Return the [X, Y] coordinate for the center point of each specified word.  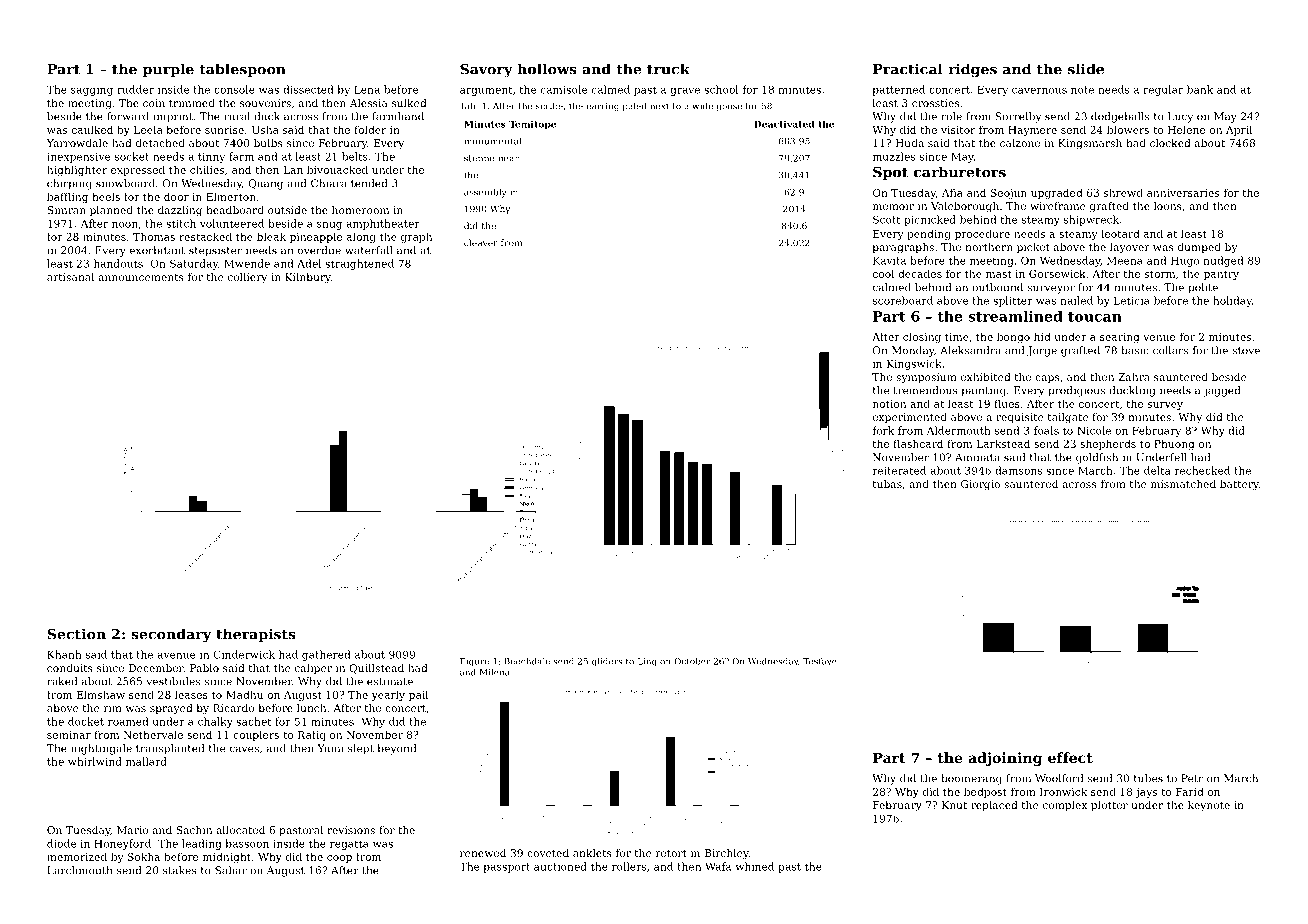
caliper [313, 669]
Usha [265, 129]
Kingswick [914, 364]
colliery [247, 278]
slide [1086, 69]
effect [1070, 757]
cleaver [481, 243]
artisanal [70, 277]
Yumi [330, 748]
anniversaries [1183, 193]
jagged [1221, 391]
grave [685, 92]
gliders [607, 661]
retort [671, 853]
